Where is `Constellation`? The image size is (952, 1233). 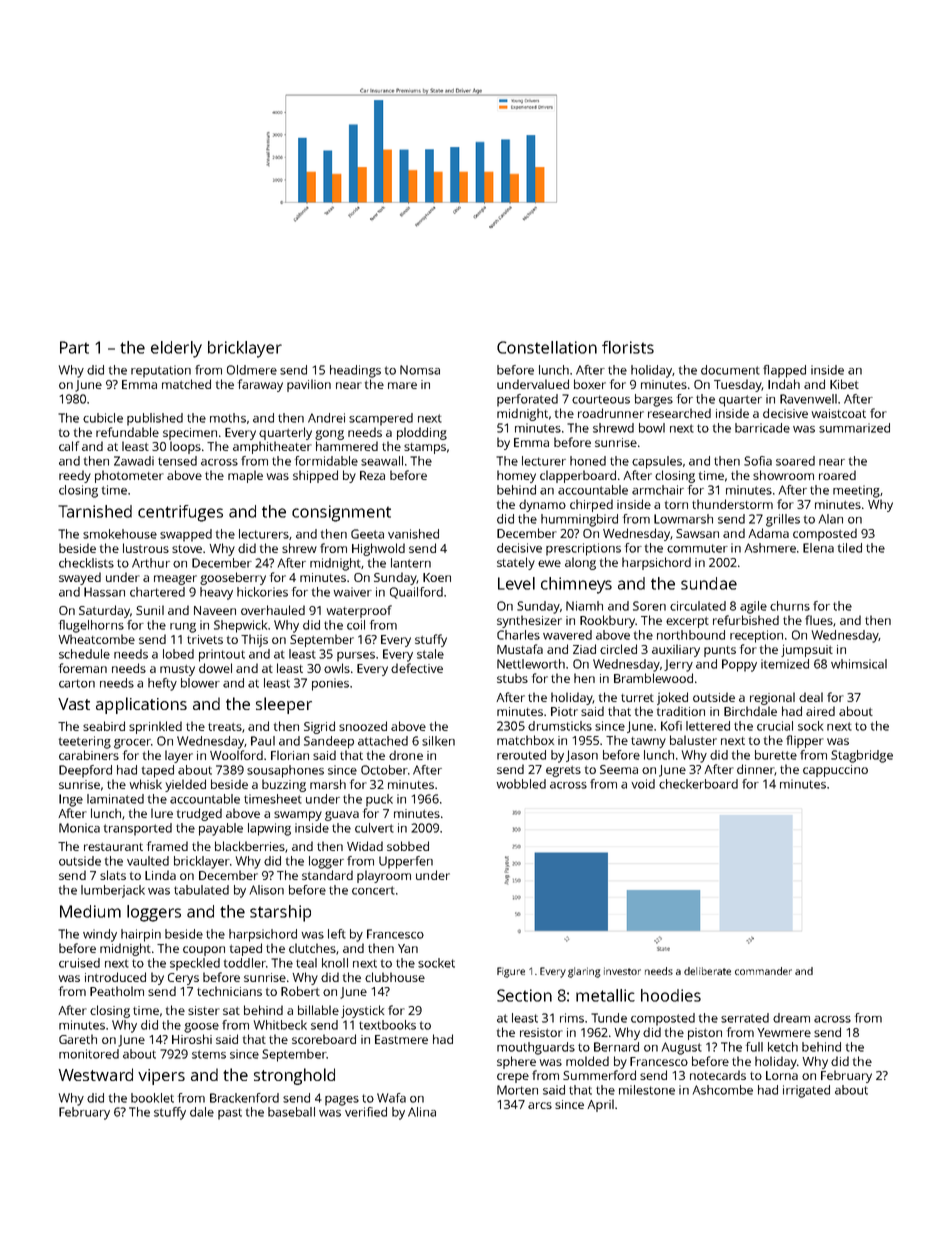 Constellation is located at coordinates (547, 347).
